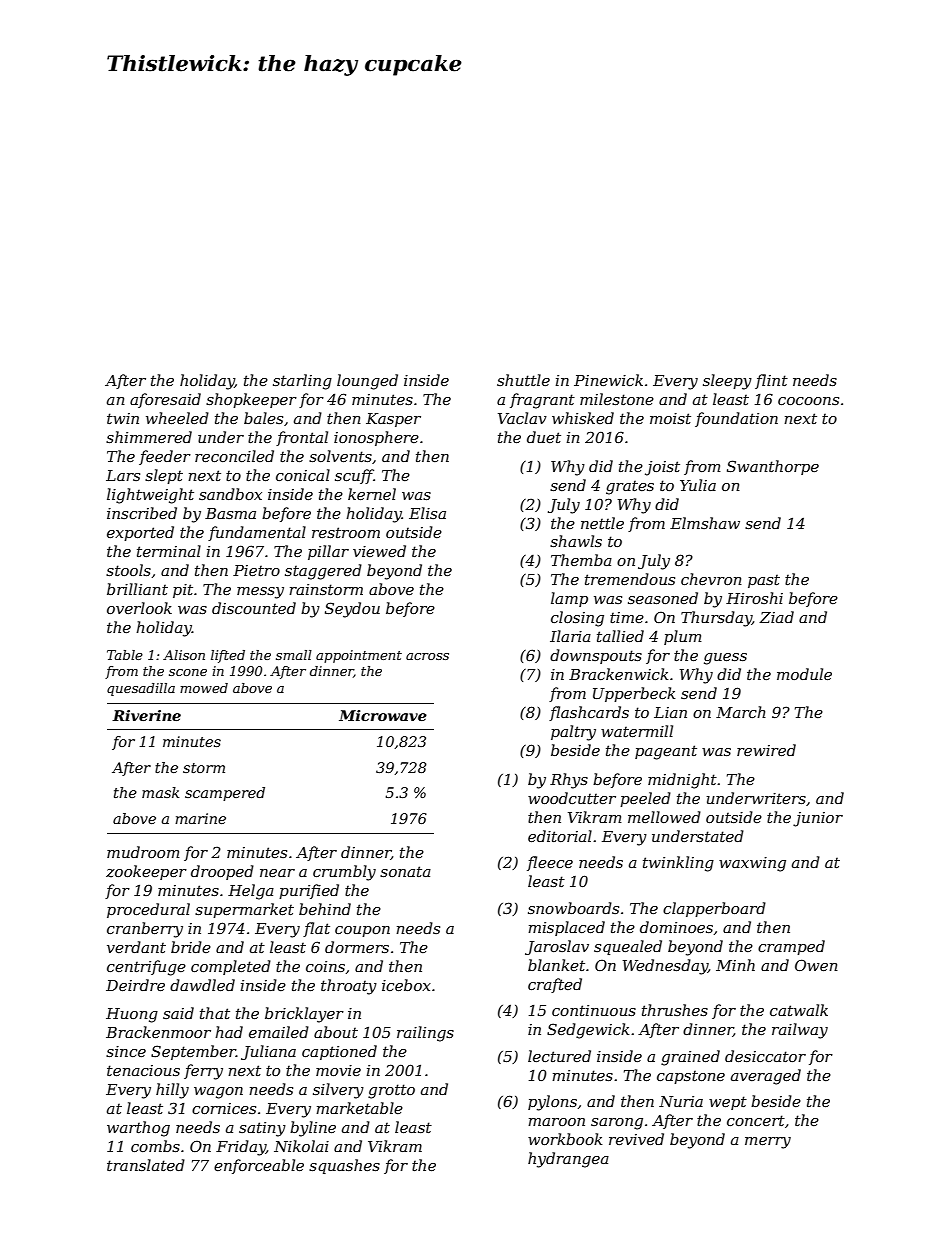 The width and height of the screenshot is (952, 1233). Describe the element at coordinates (259, 1166) in the screenshot. I see `enforceable` at that location.
